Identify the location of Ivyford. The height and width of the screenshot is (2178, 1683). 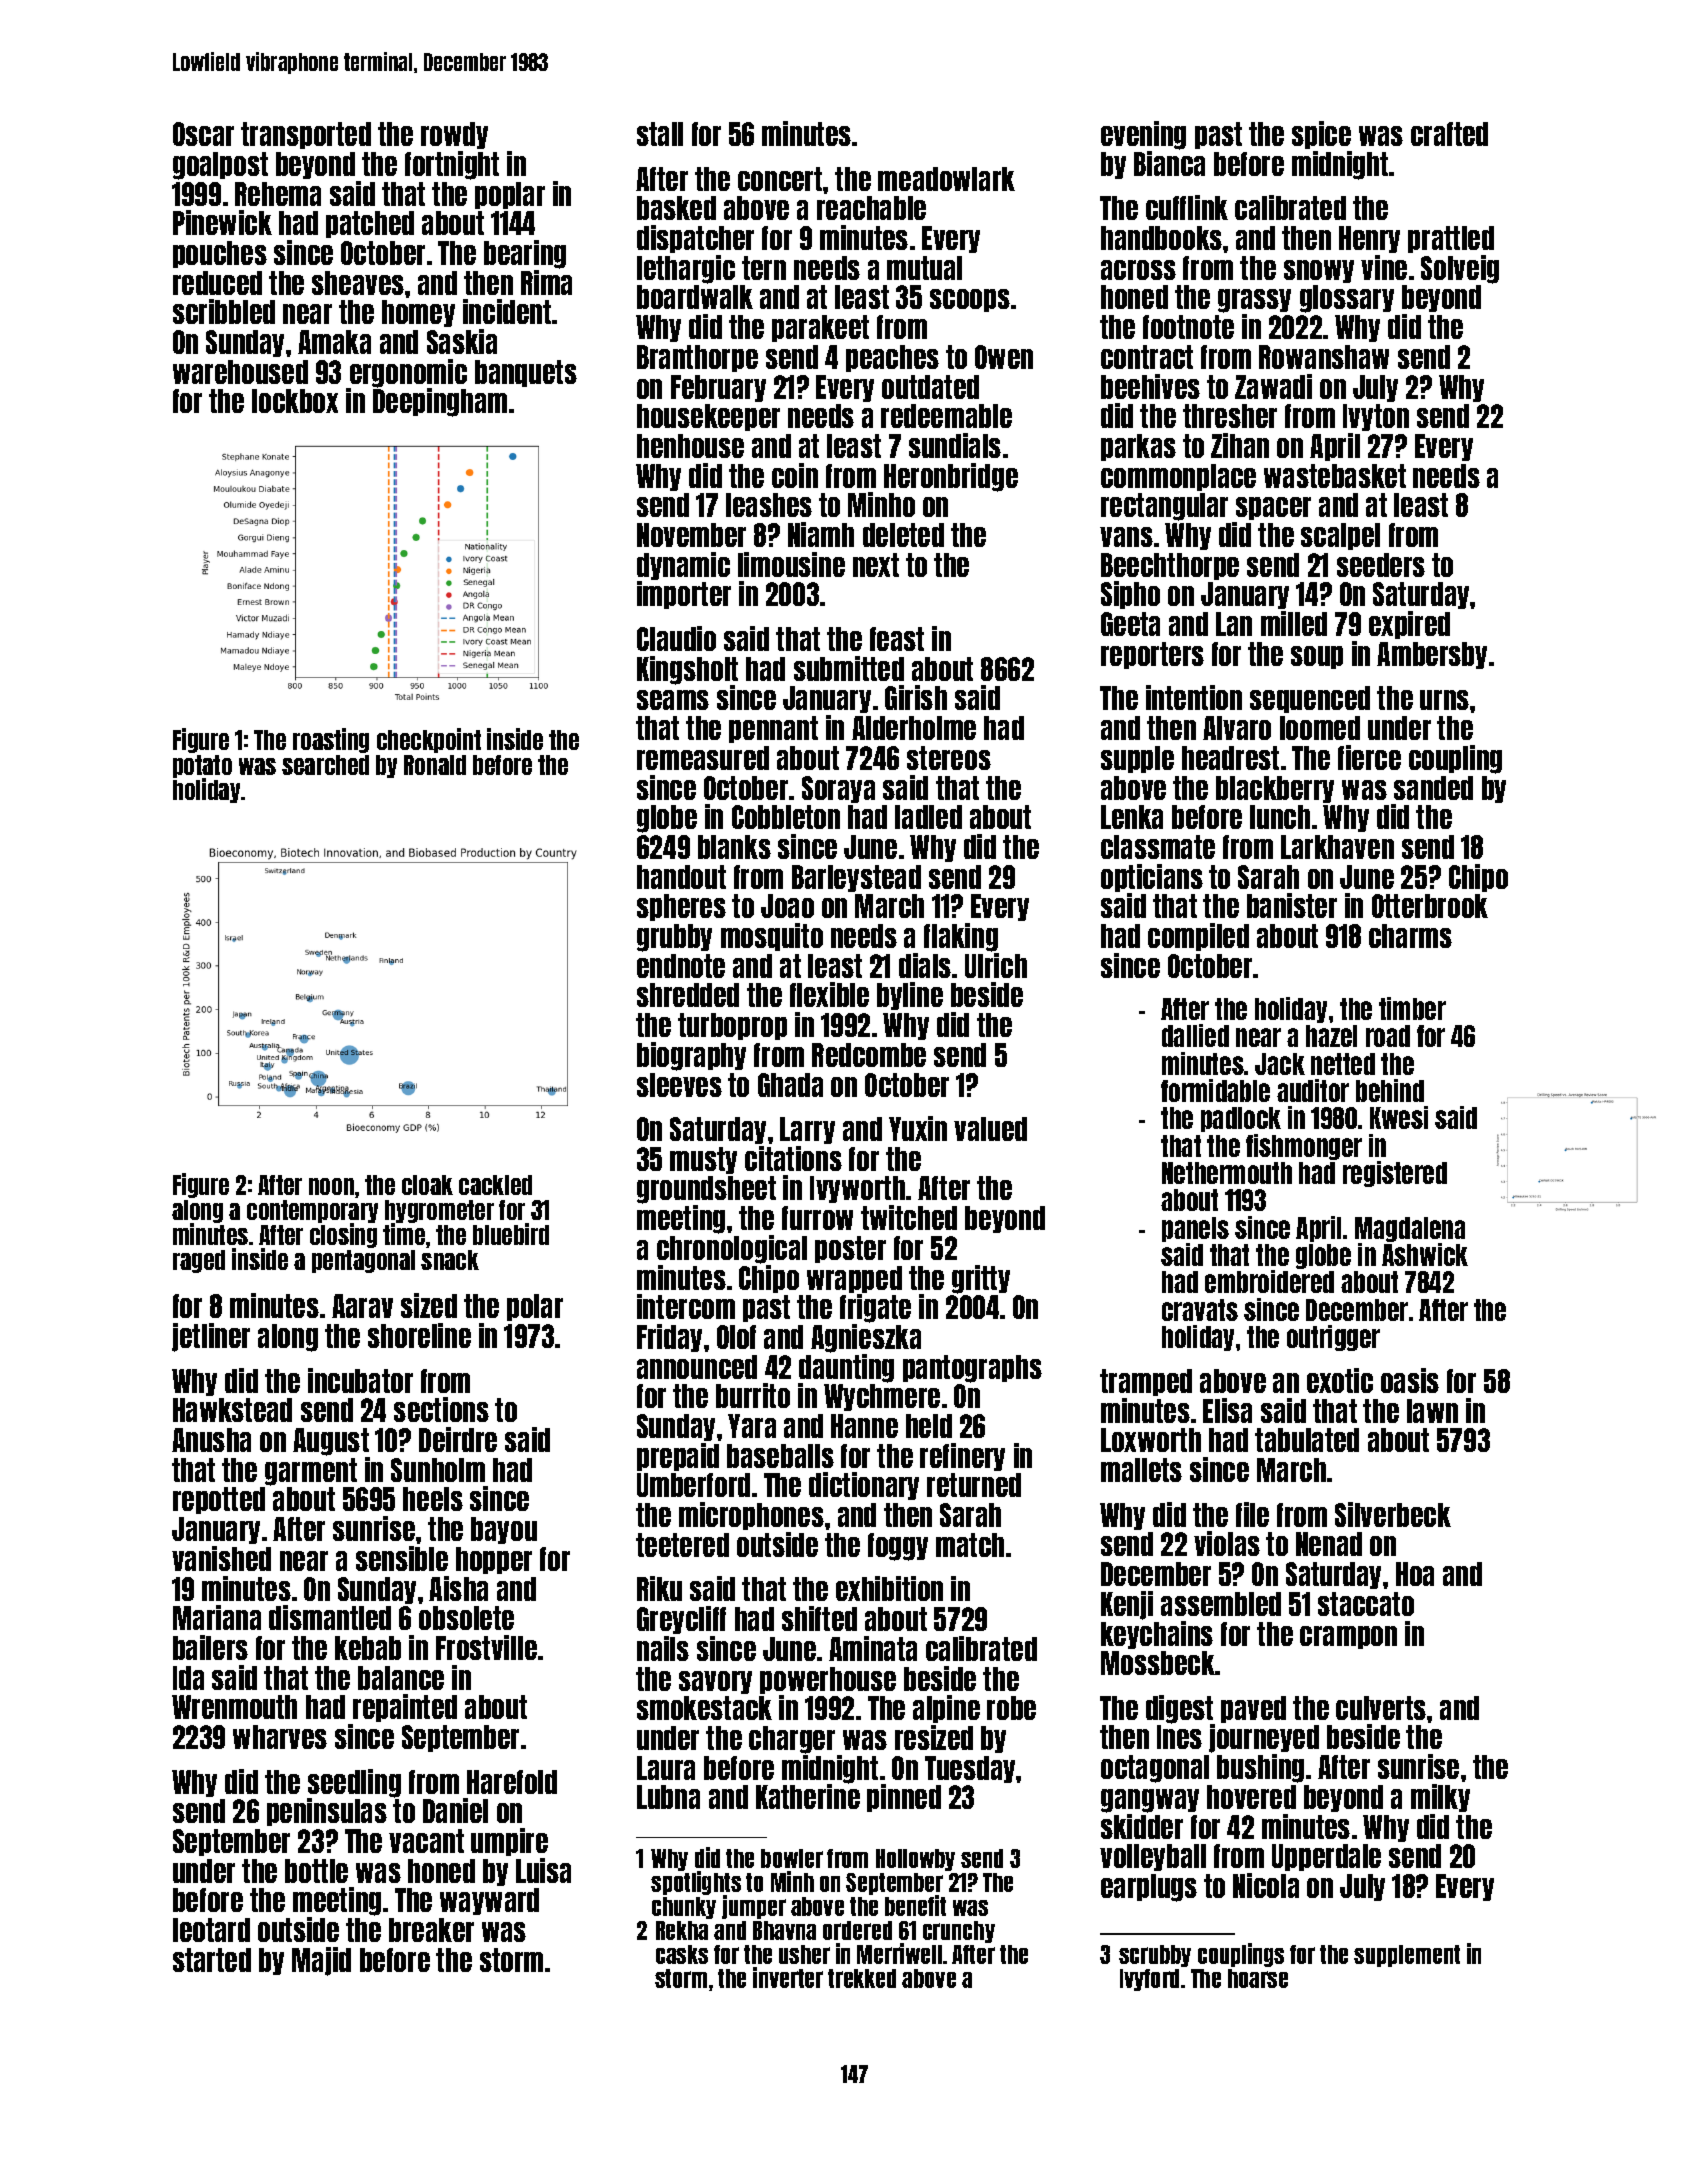
(1149, 1980).
